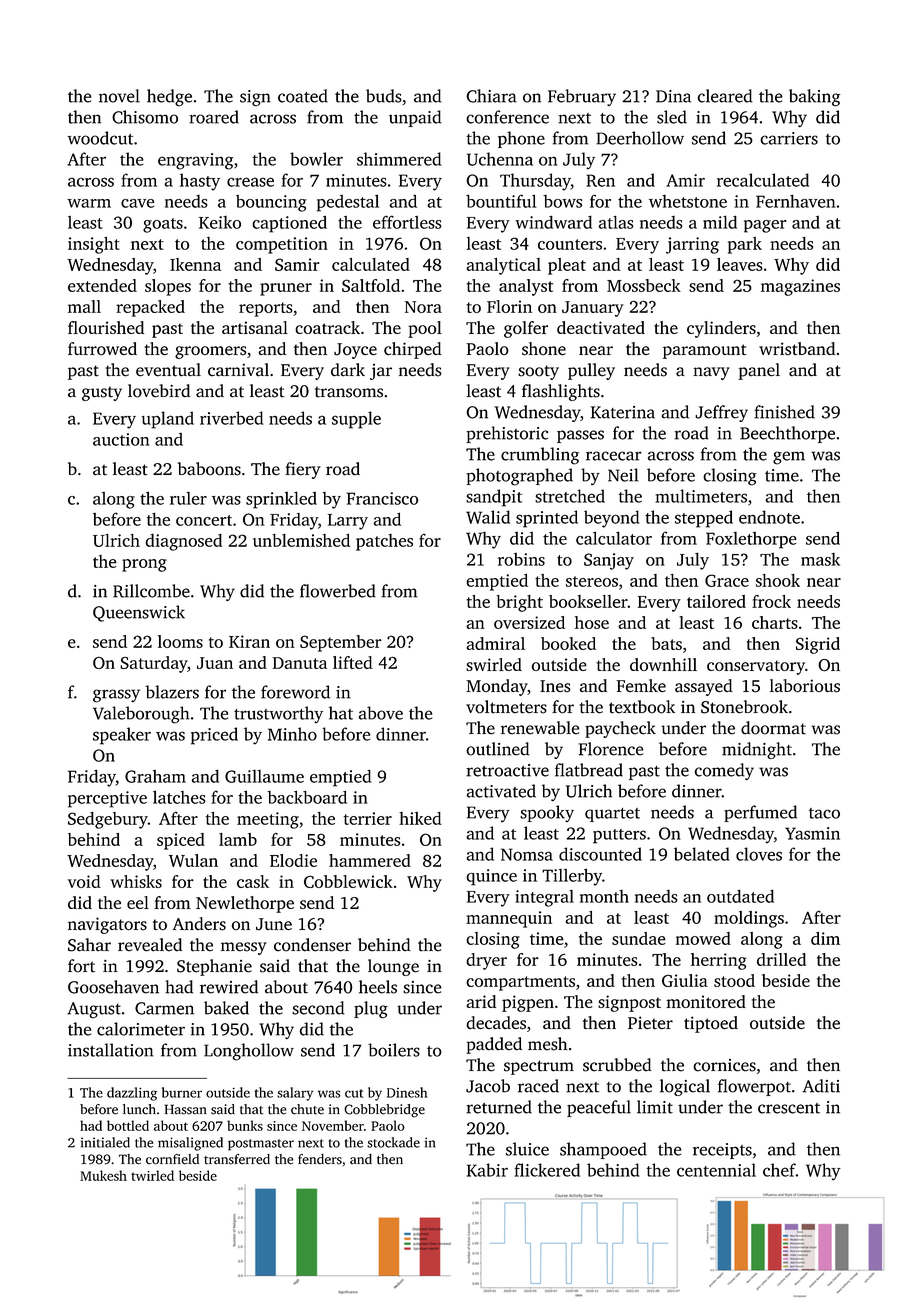 The image size is (908, 1316). Describe the element at coordinates (348, 203) in the screenshot. I see `pedestal` at that location.
